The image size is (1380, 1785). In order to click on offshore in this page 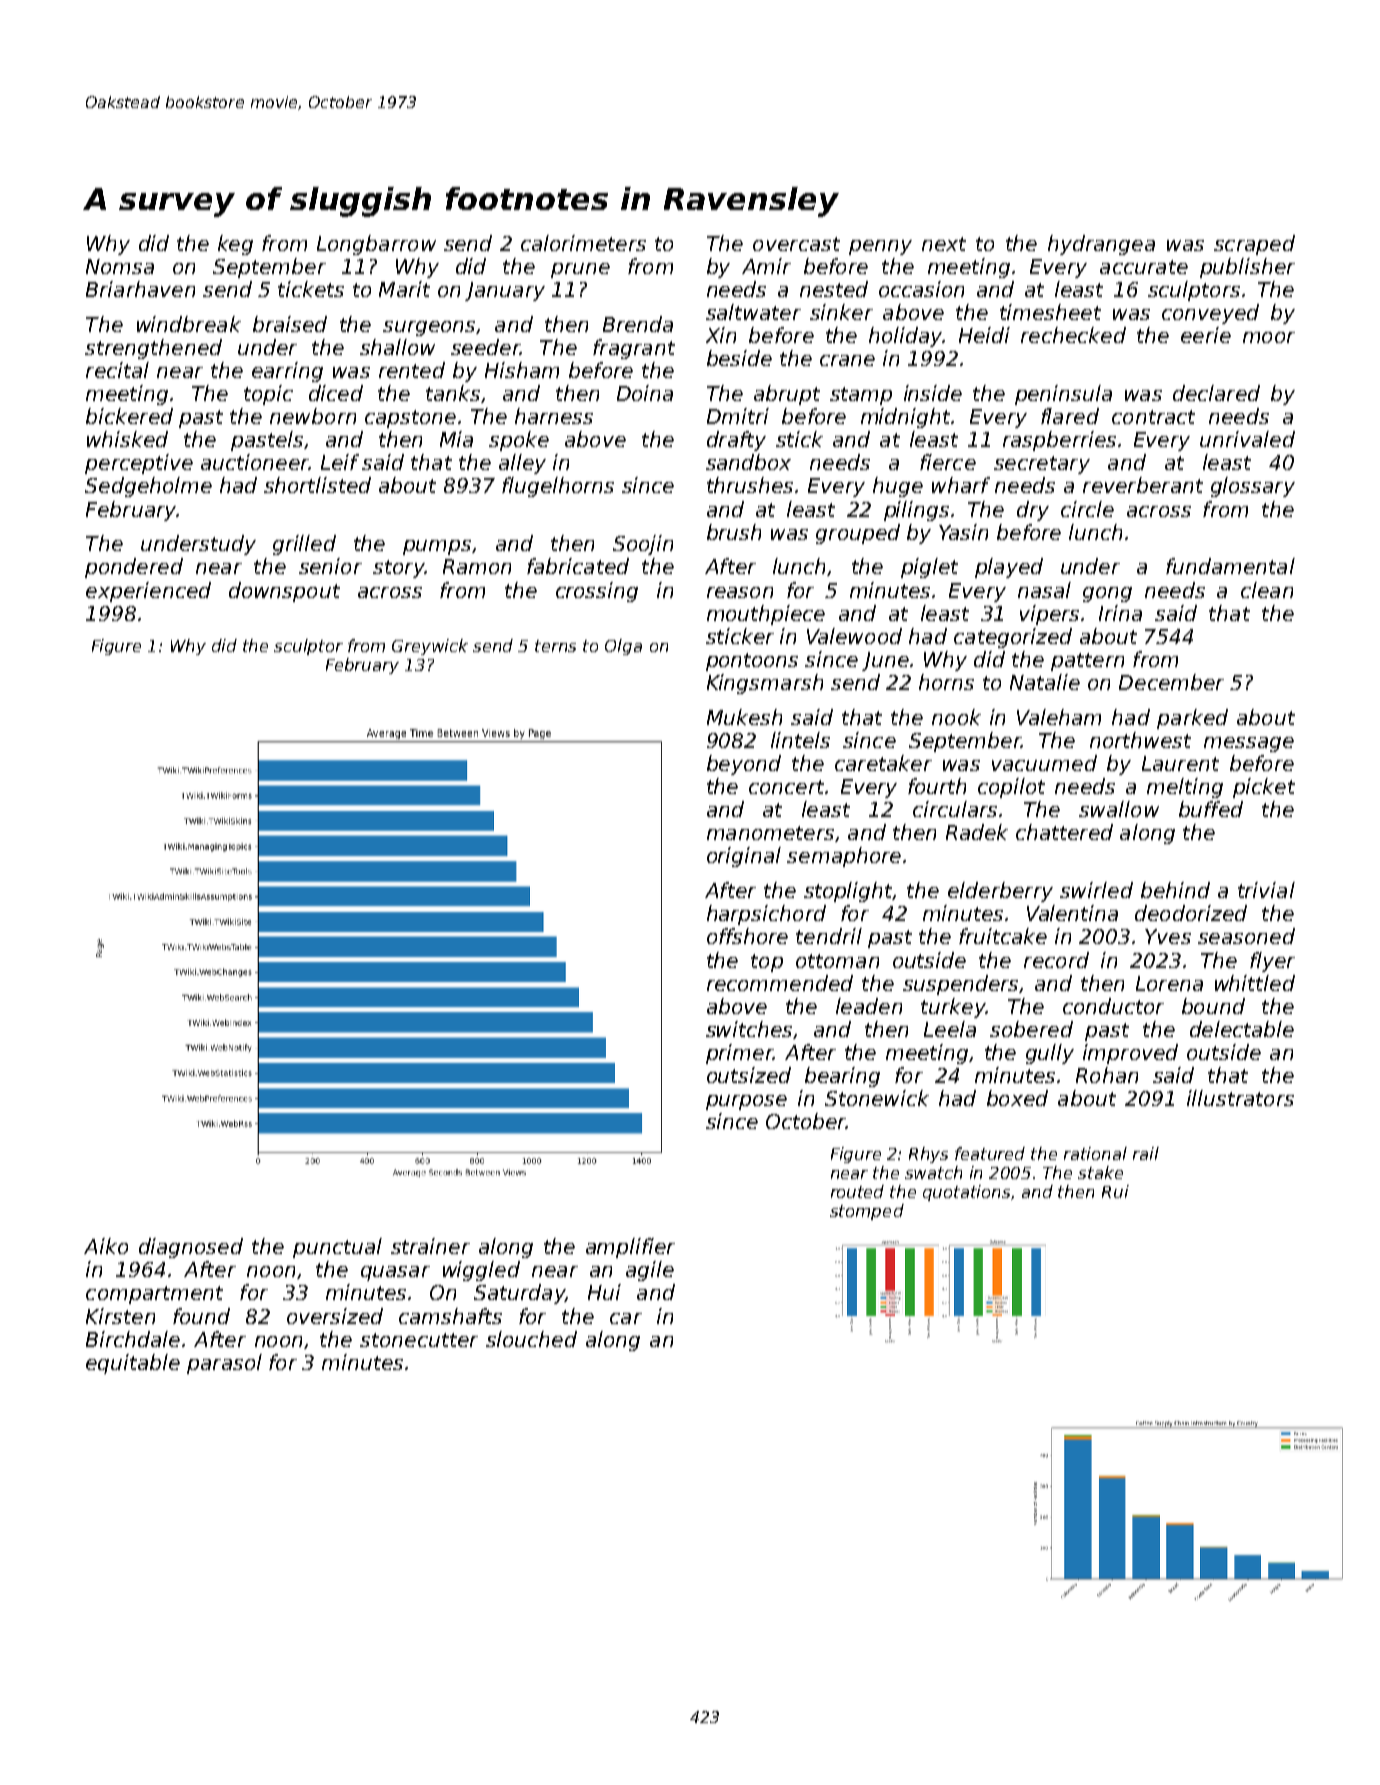, I will do `click(747, 936)`.
